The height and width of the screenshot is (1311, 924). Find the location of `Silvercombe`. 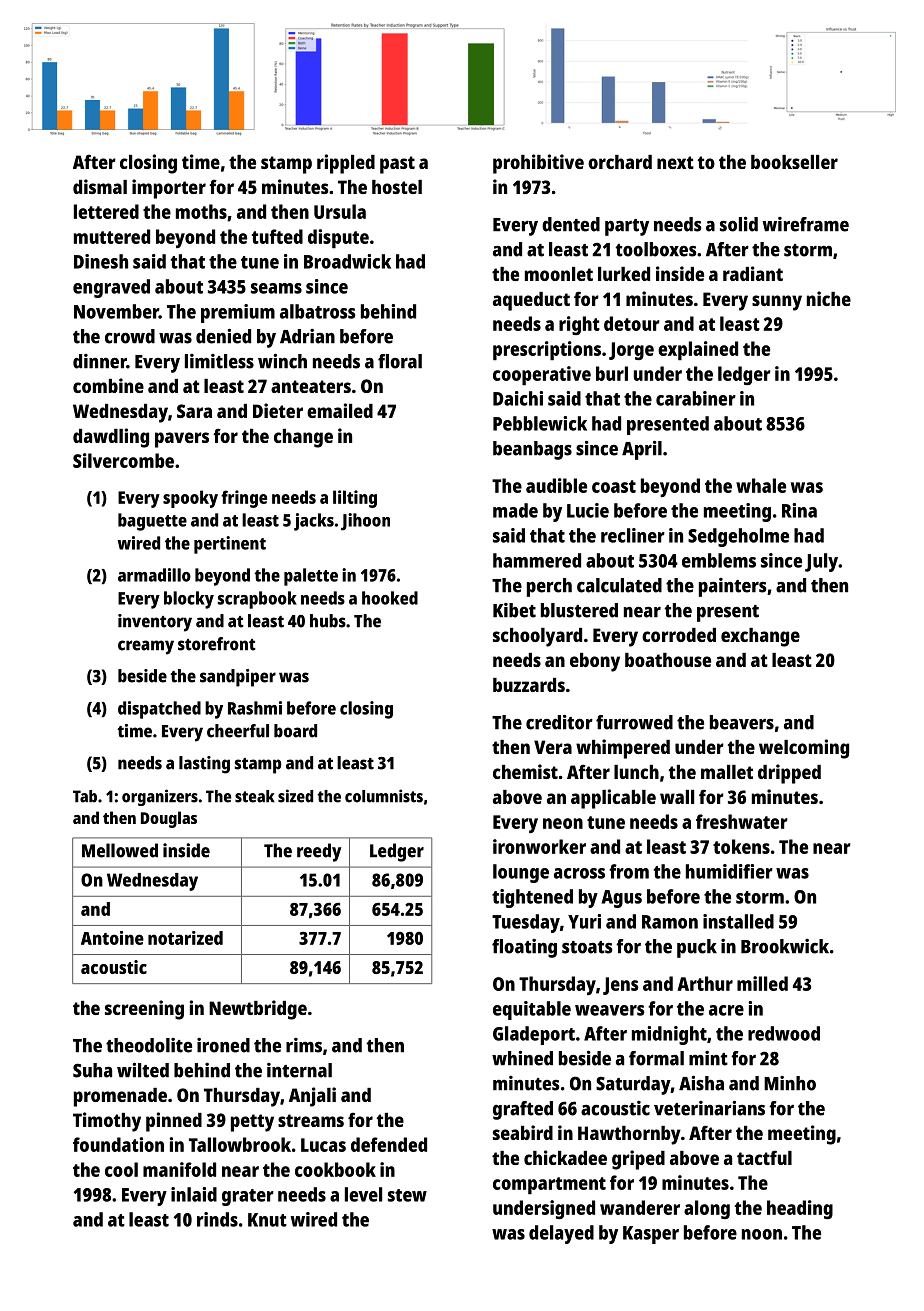

Silvercombe is located at coordinates (123, 460).
